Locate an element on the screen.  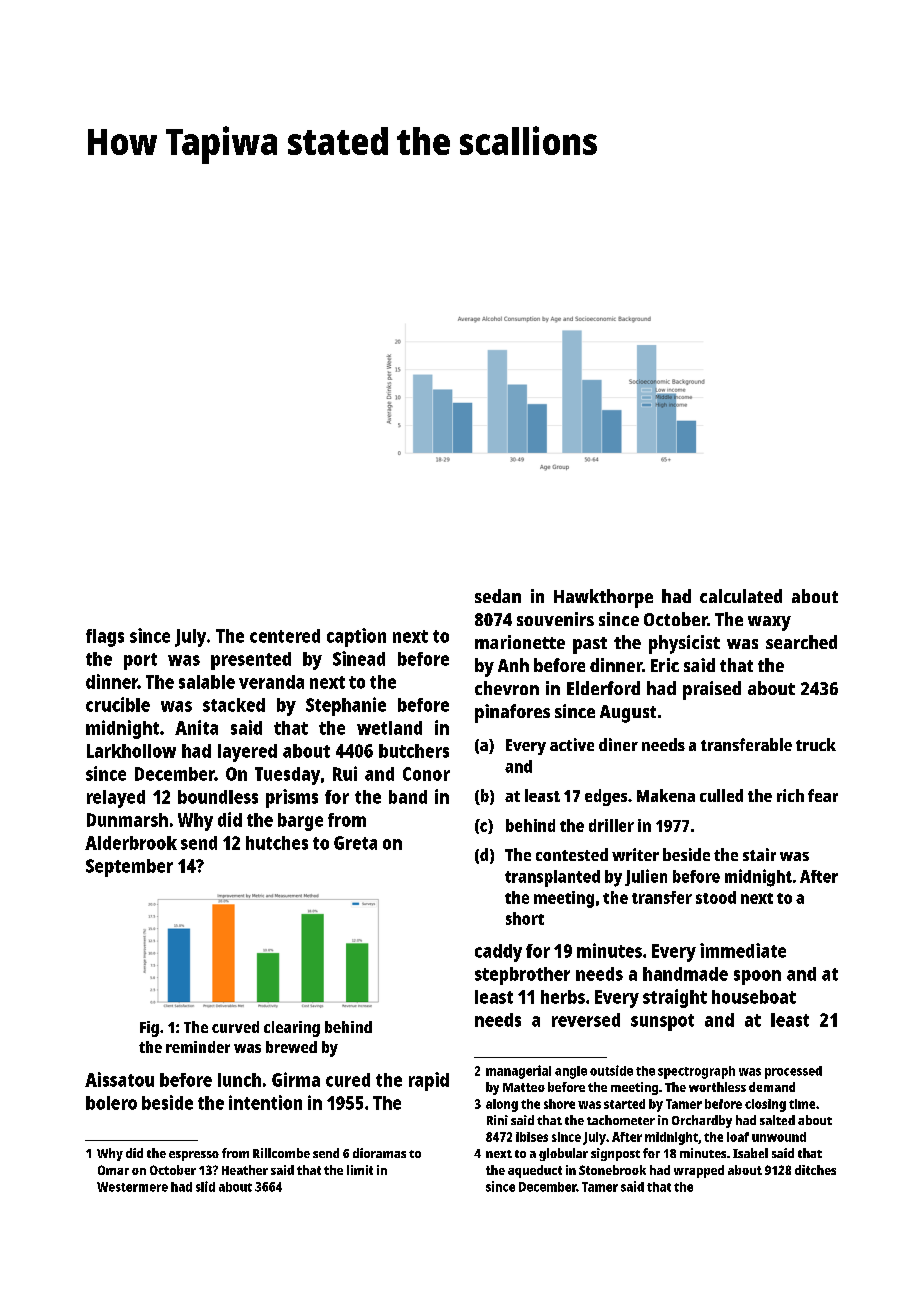
crucible is located at coordinates (118, 704).
